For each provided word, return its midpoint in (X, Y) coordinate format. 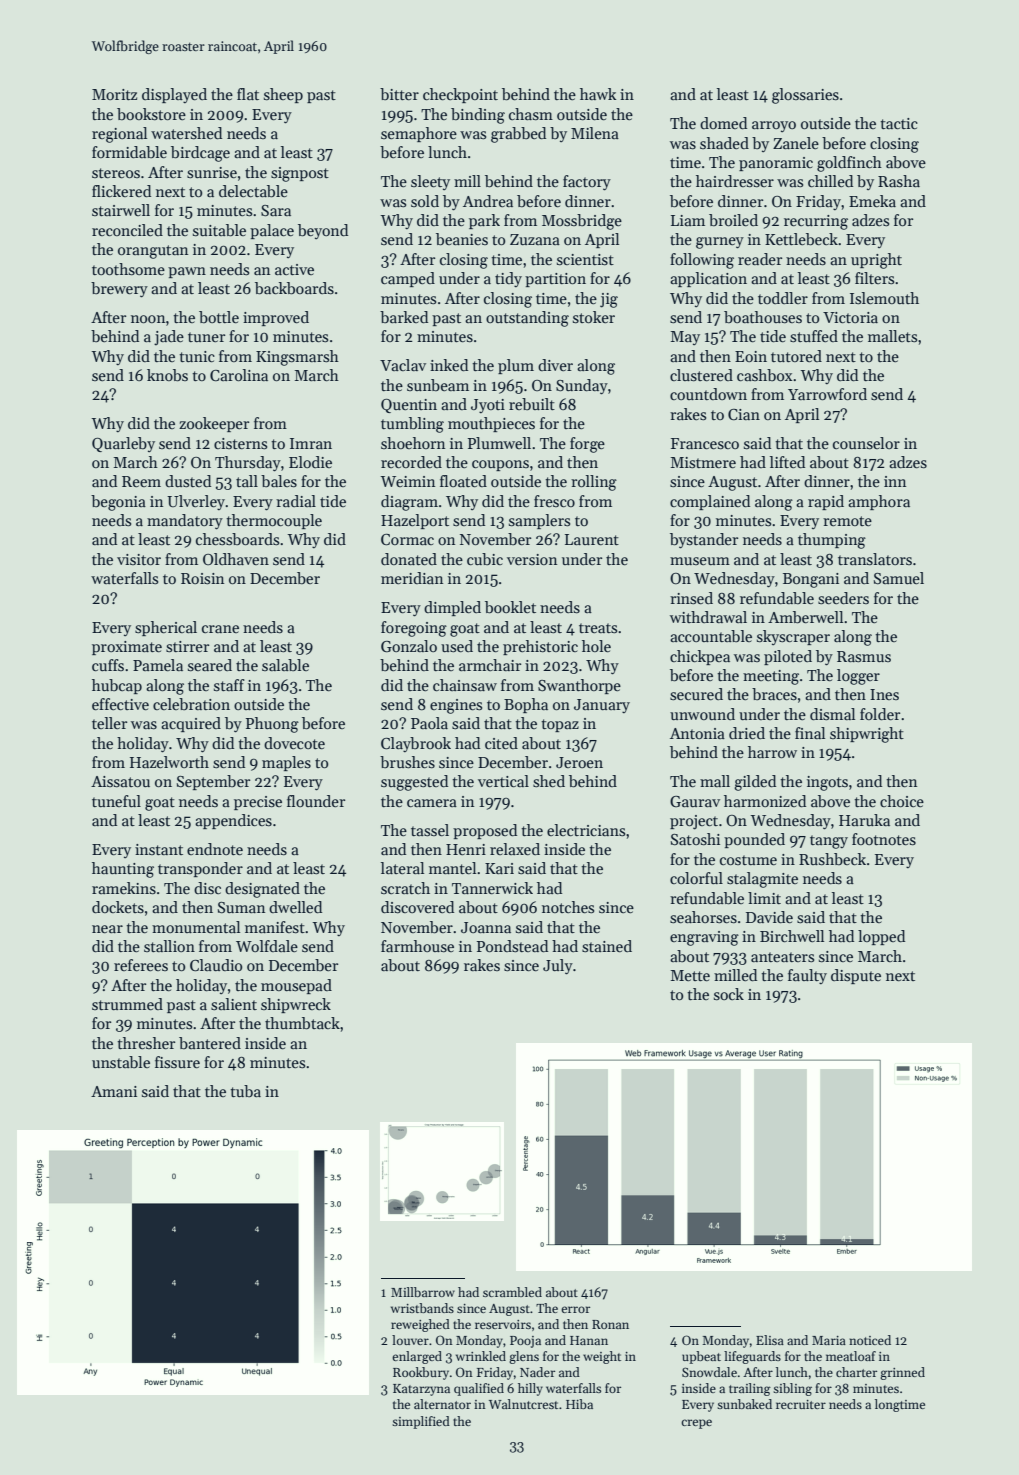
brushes (407, 762)
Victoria (850, 317)
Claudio (216, 965)
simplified (421, 1422)
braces (774, 694)
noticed (870, 1340)
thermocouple (274, 521)
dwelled (295, 907)
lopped (881, 937)
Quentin (409, 406)
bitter (399, 94)
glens (524, 1357)
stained (607, 946)
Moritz (114, 94)
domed (723, 123)
